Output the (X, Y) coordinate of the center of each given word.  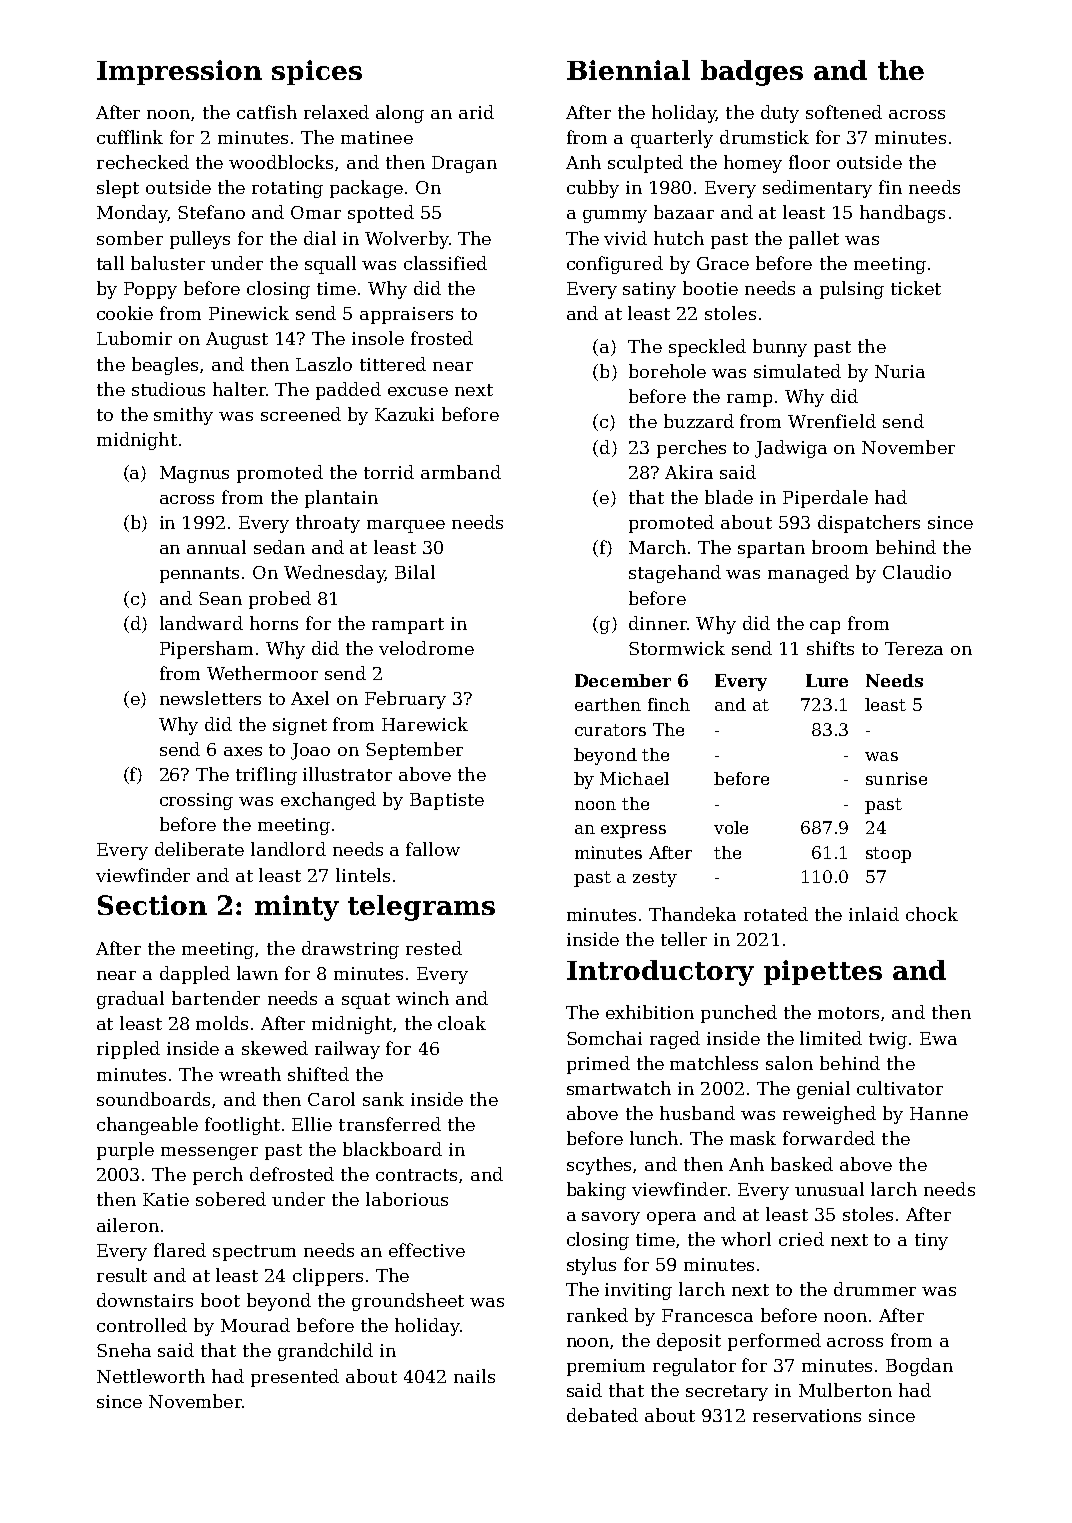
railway (347, 1050)
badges (752, 73)
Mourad (255, 1325)
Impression (179, 72)
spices (317, 72)
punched (739, 1014)
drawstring (350, 950)
